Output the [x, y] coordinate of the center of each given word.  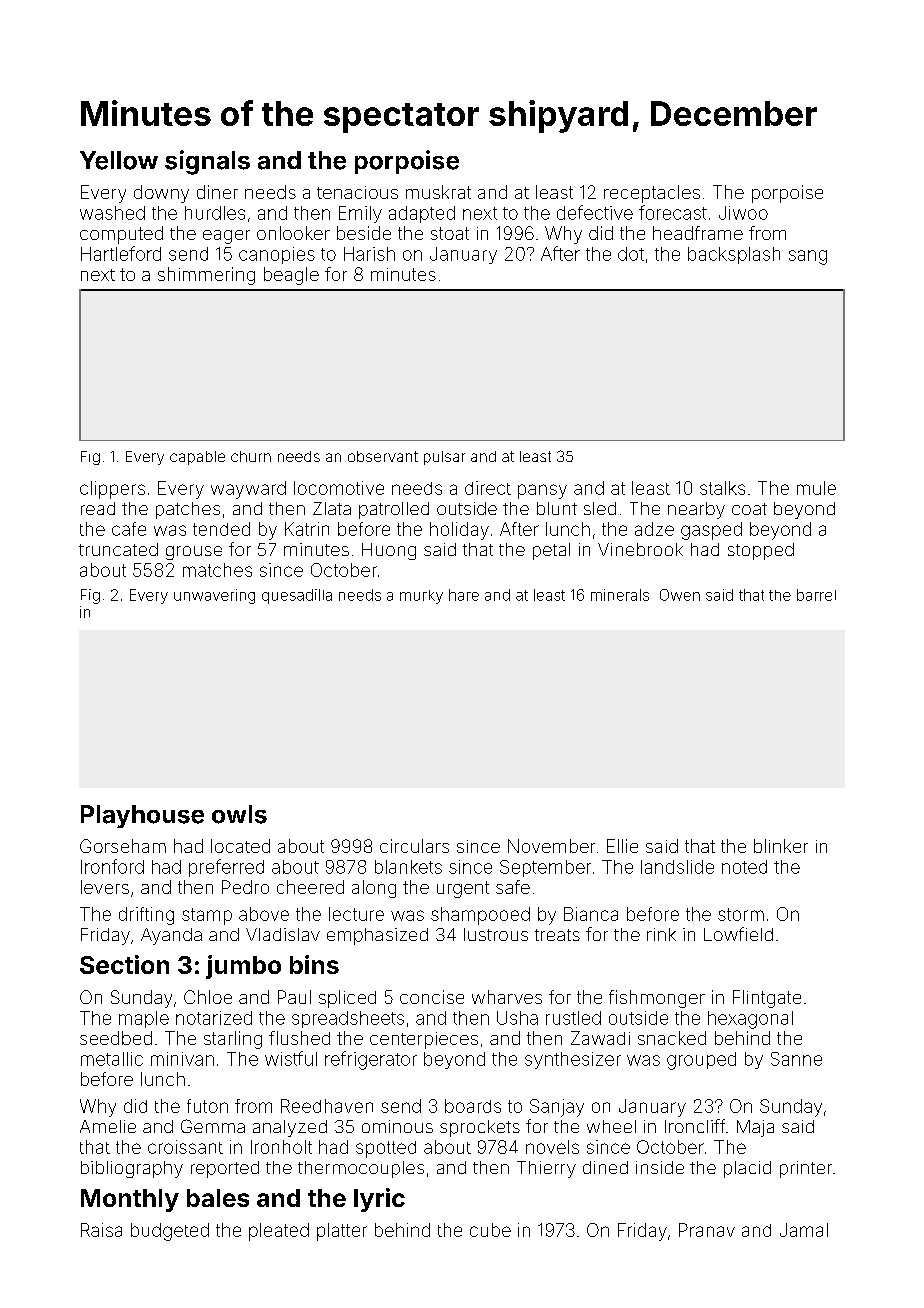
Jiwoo [743, 213]
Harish [369, 254]
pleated [279, 1232]
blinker [781, 846]
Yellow [119, 160]
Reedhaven [327, 1106]
